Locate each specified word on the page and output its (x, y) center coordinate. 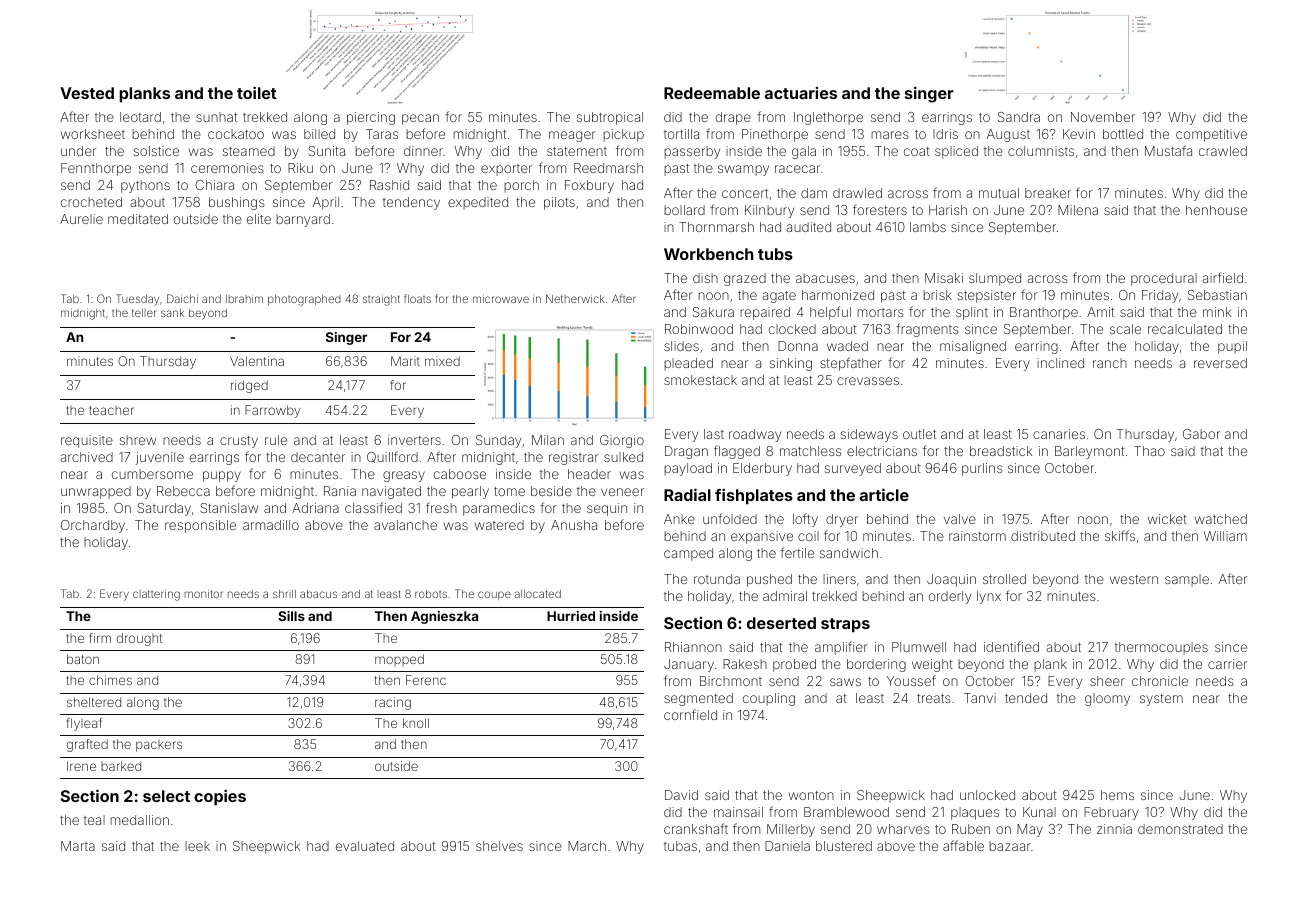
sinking (791, 364)
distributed (1043, 536)
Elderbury (762, 469)
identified (1011, 646)
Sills (291, 616)
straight (381, 300)
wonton (811, 795)
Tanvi (980, 698)
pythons (145, 186)
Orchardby (93, 526)
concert (745, 193)
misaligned (973, 347)
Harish (948, 210)
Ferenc (426, 680)
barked (121, 766)
